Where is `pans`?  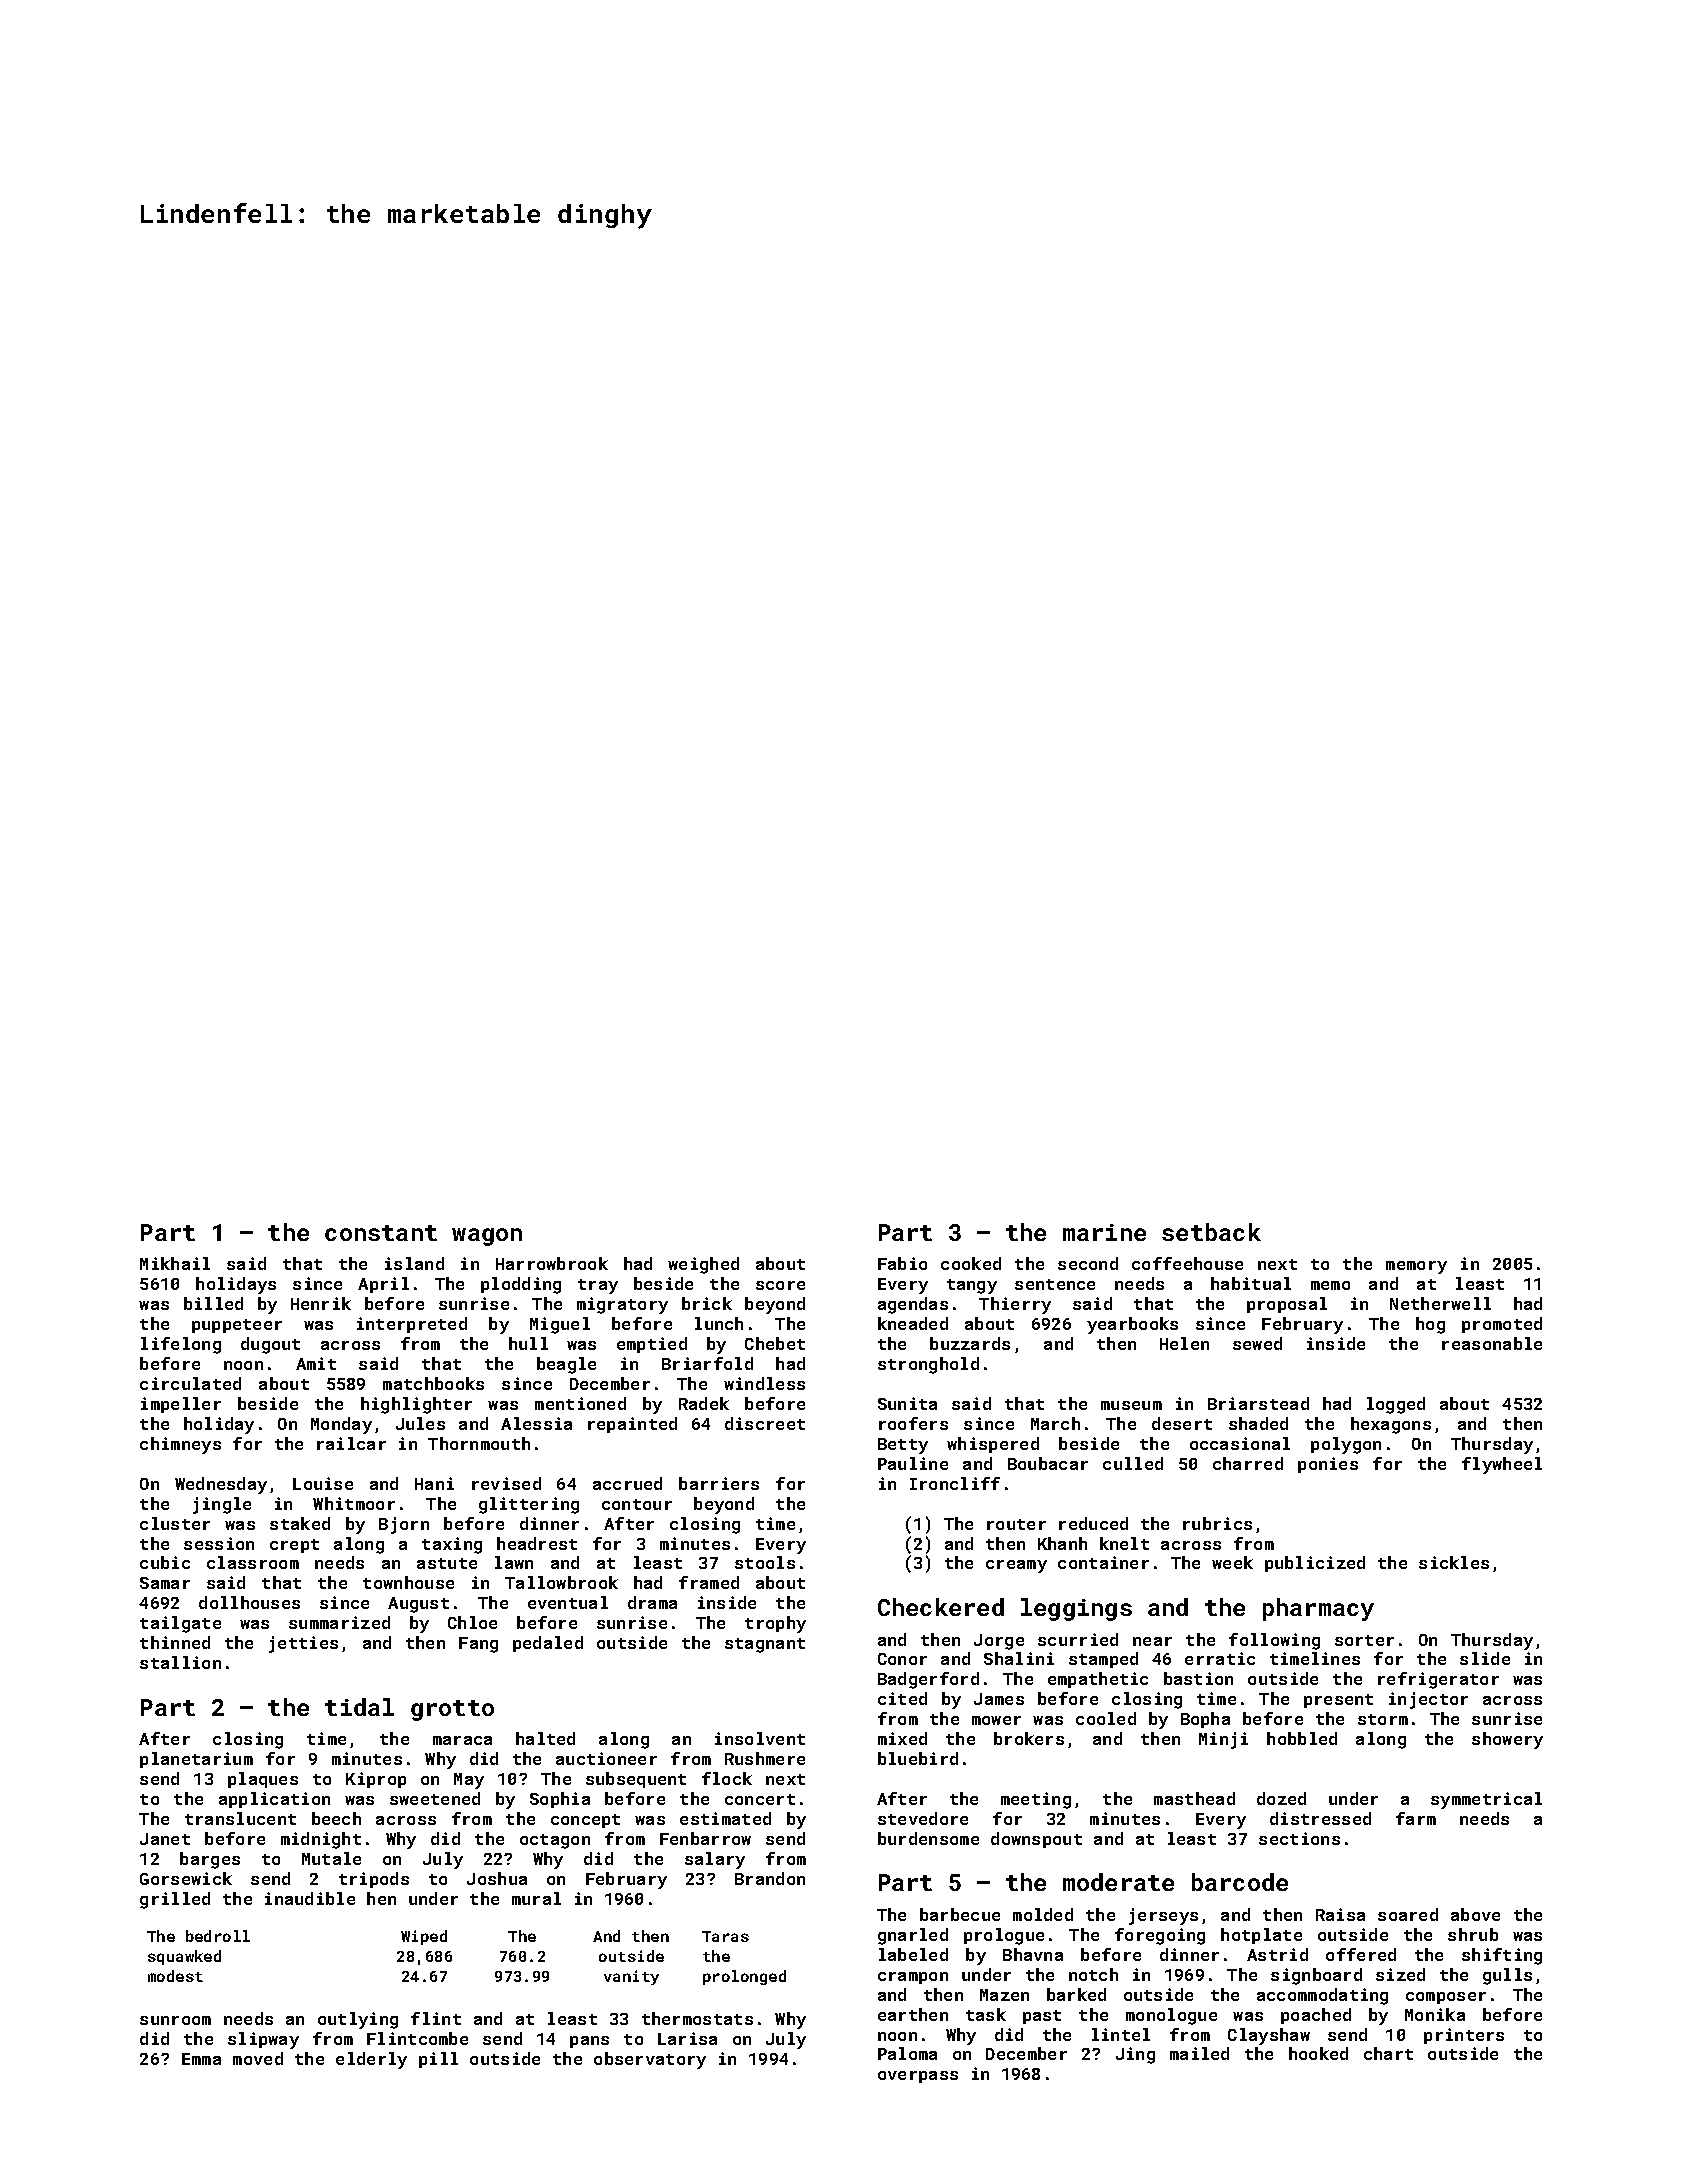 pans is located at coordinates (589, 2042).
